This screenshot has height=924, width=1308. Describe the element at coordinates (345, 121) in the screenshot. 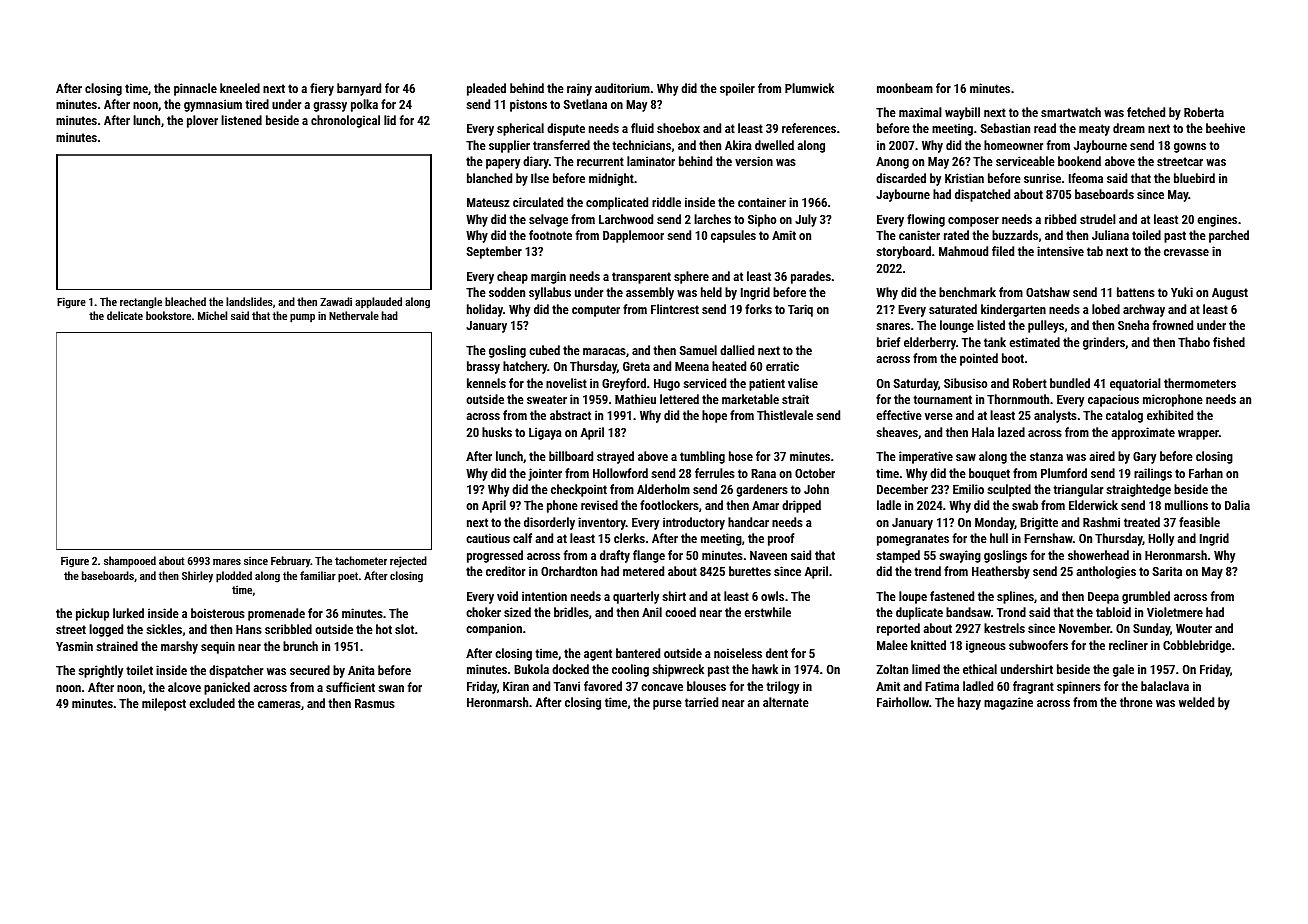

I see `chronological` at that location.
